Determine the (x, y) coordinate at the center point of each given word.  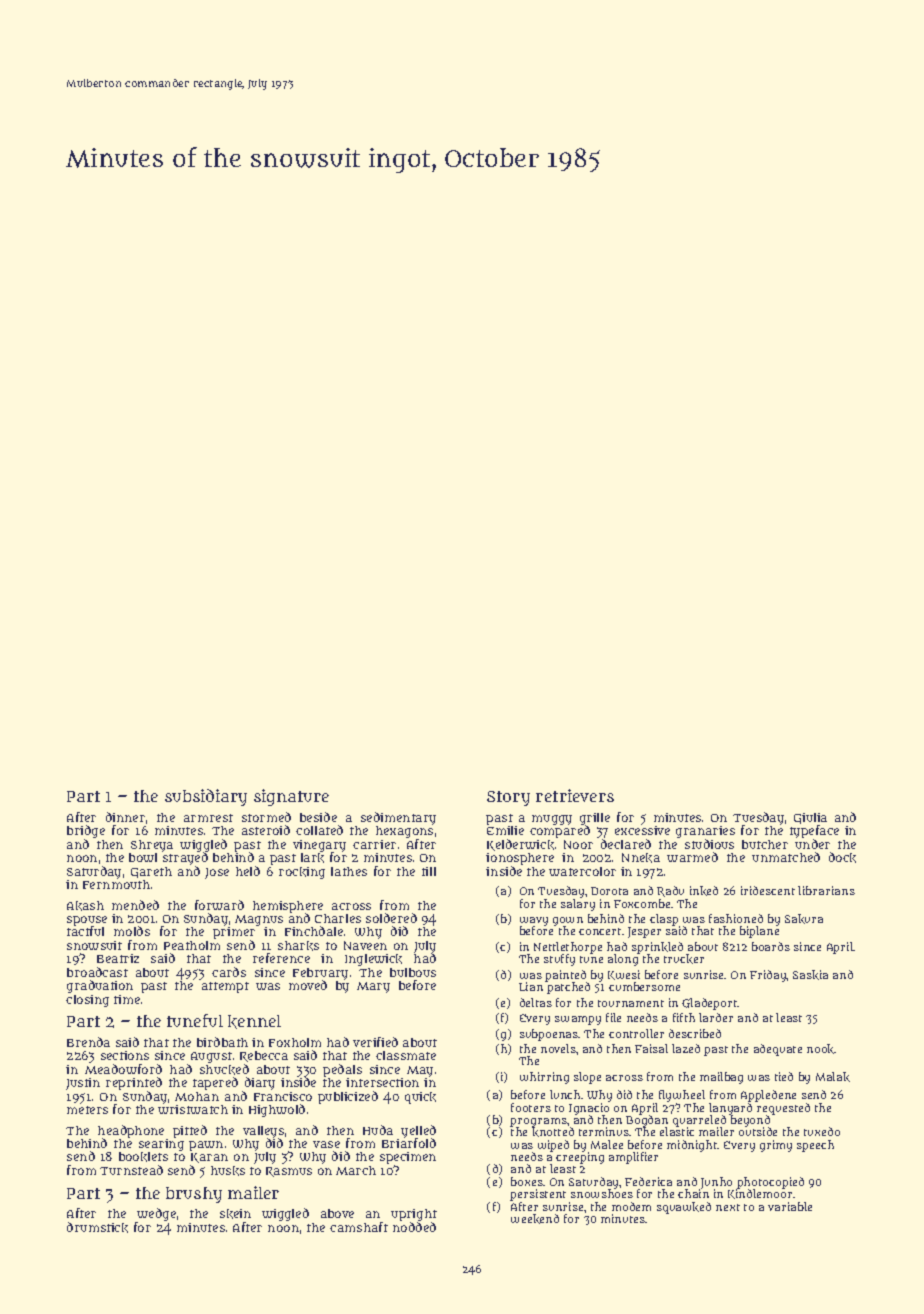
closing (87, 1001)
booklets (143, 1157)
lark (312, 858)
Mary (373, 987)
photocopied (770, 1183)
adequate (778, 1050)
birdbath (222, 1042)
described (695, 1033)
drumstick (97, 1227)
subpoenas (549, 1035)
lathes (349, 871)
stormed (266, 817)
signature (291, 797)
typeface (814, 832)
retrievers (575, 795)
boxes (527, 1181)
